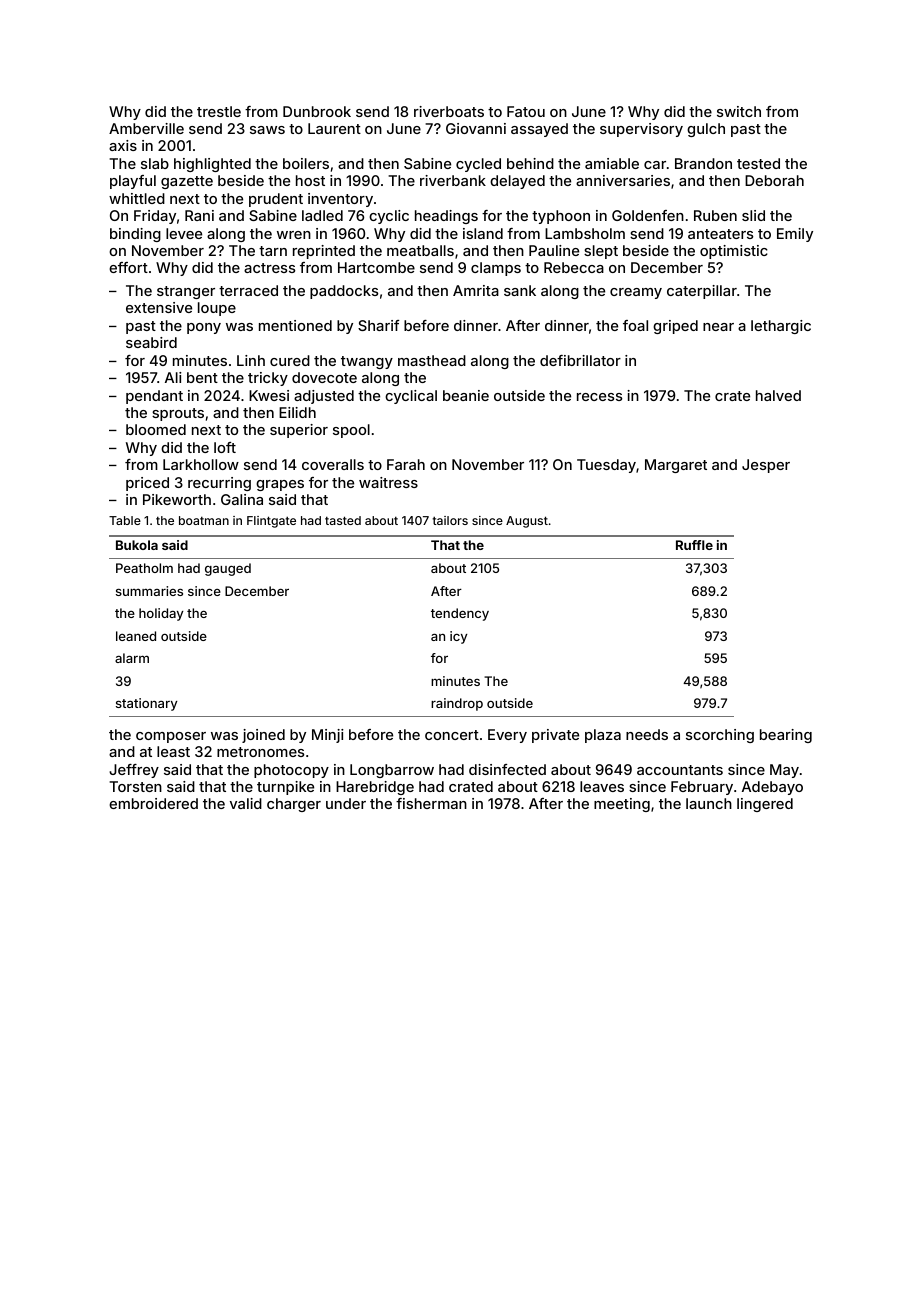 Image resolution: width=924 pixels, height=1308 pixels. I want to click on tailors, so click(450, 520).
